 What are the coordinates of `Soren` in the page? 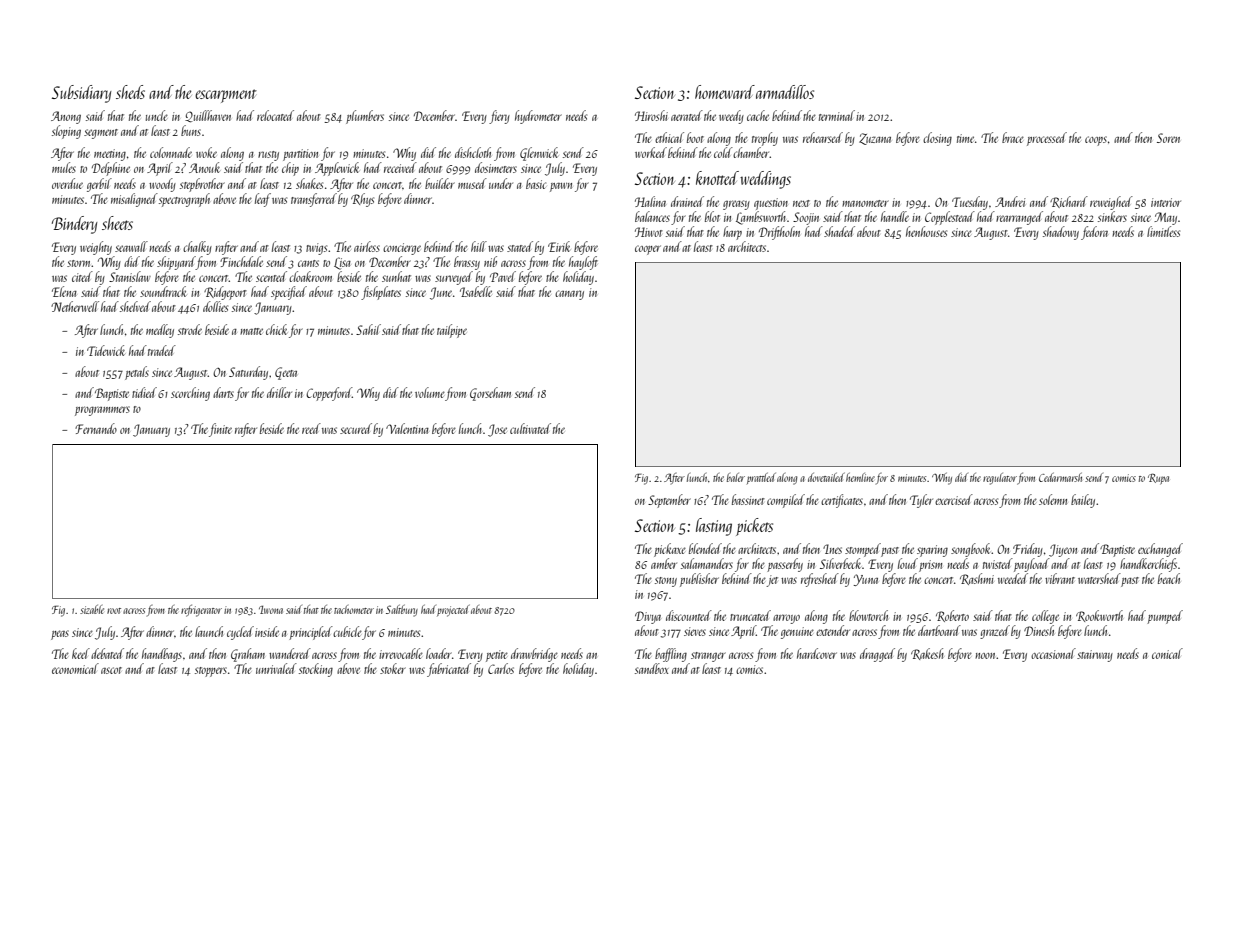 It's located at (1168, 138).
